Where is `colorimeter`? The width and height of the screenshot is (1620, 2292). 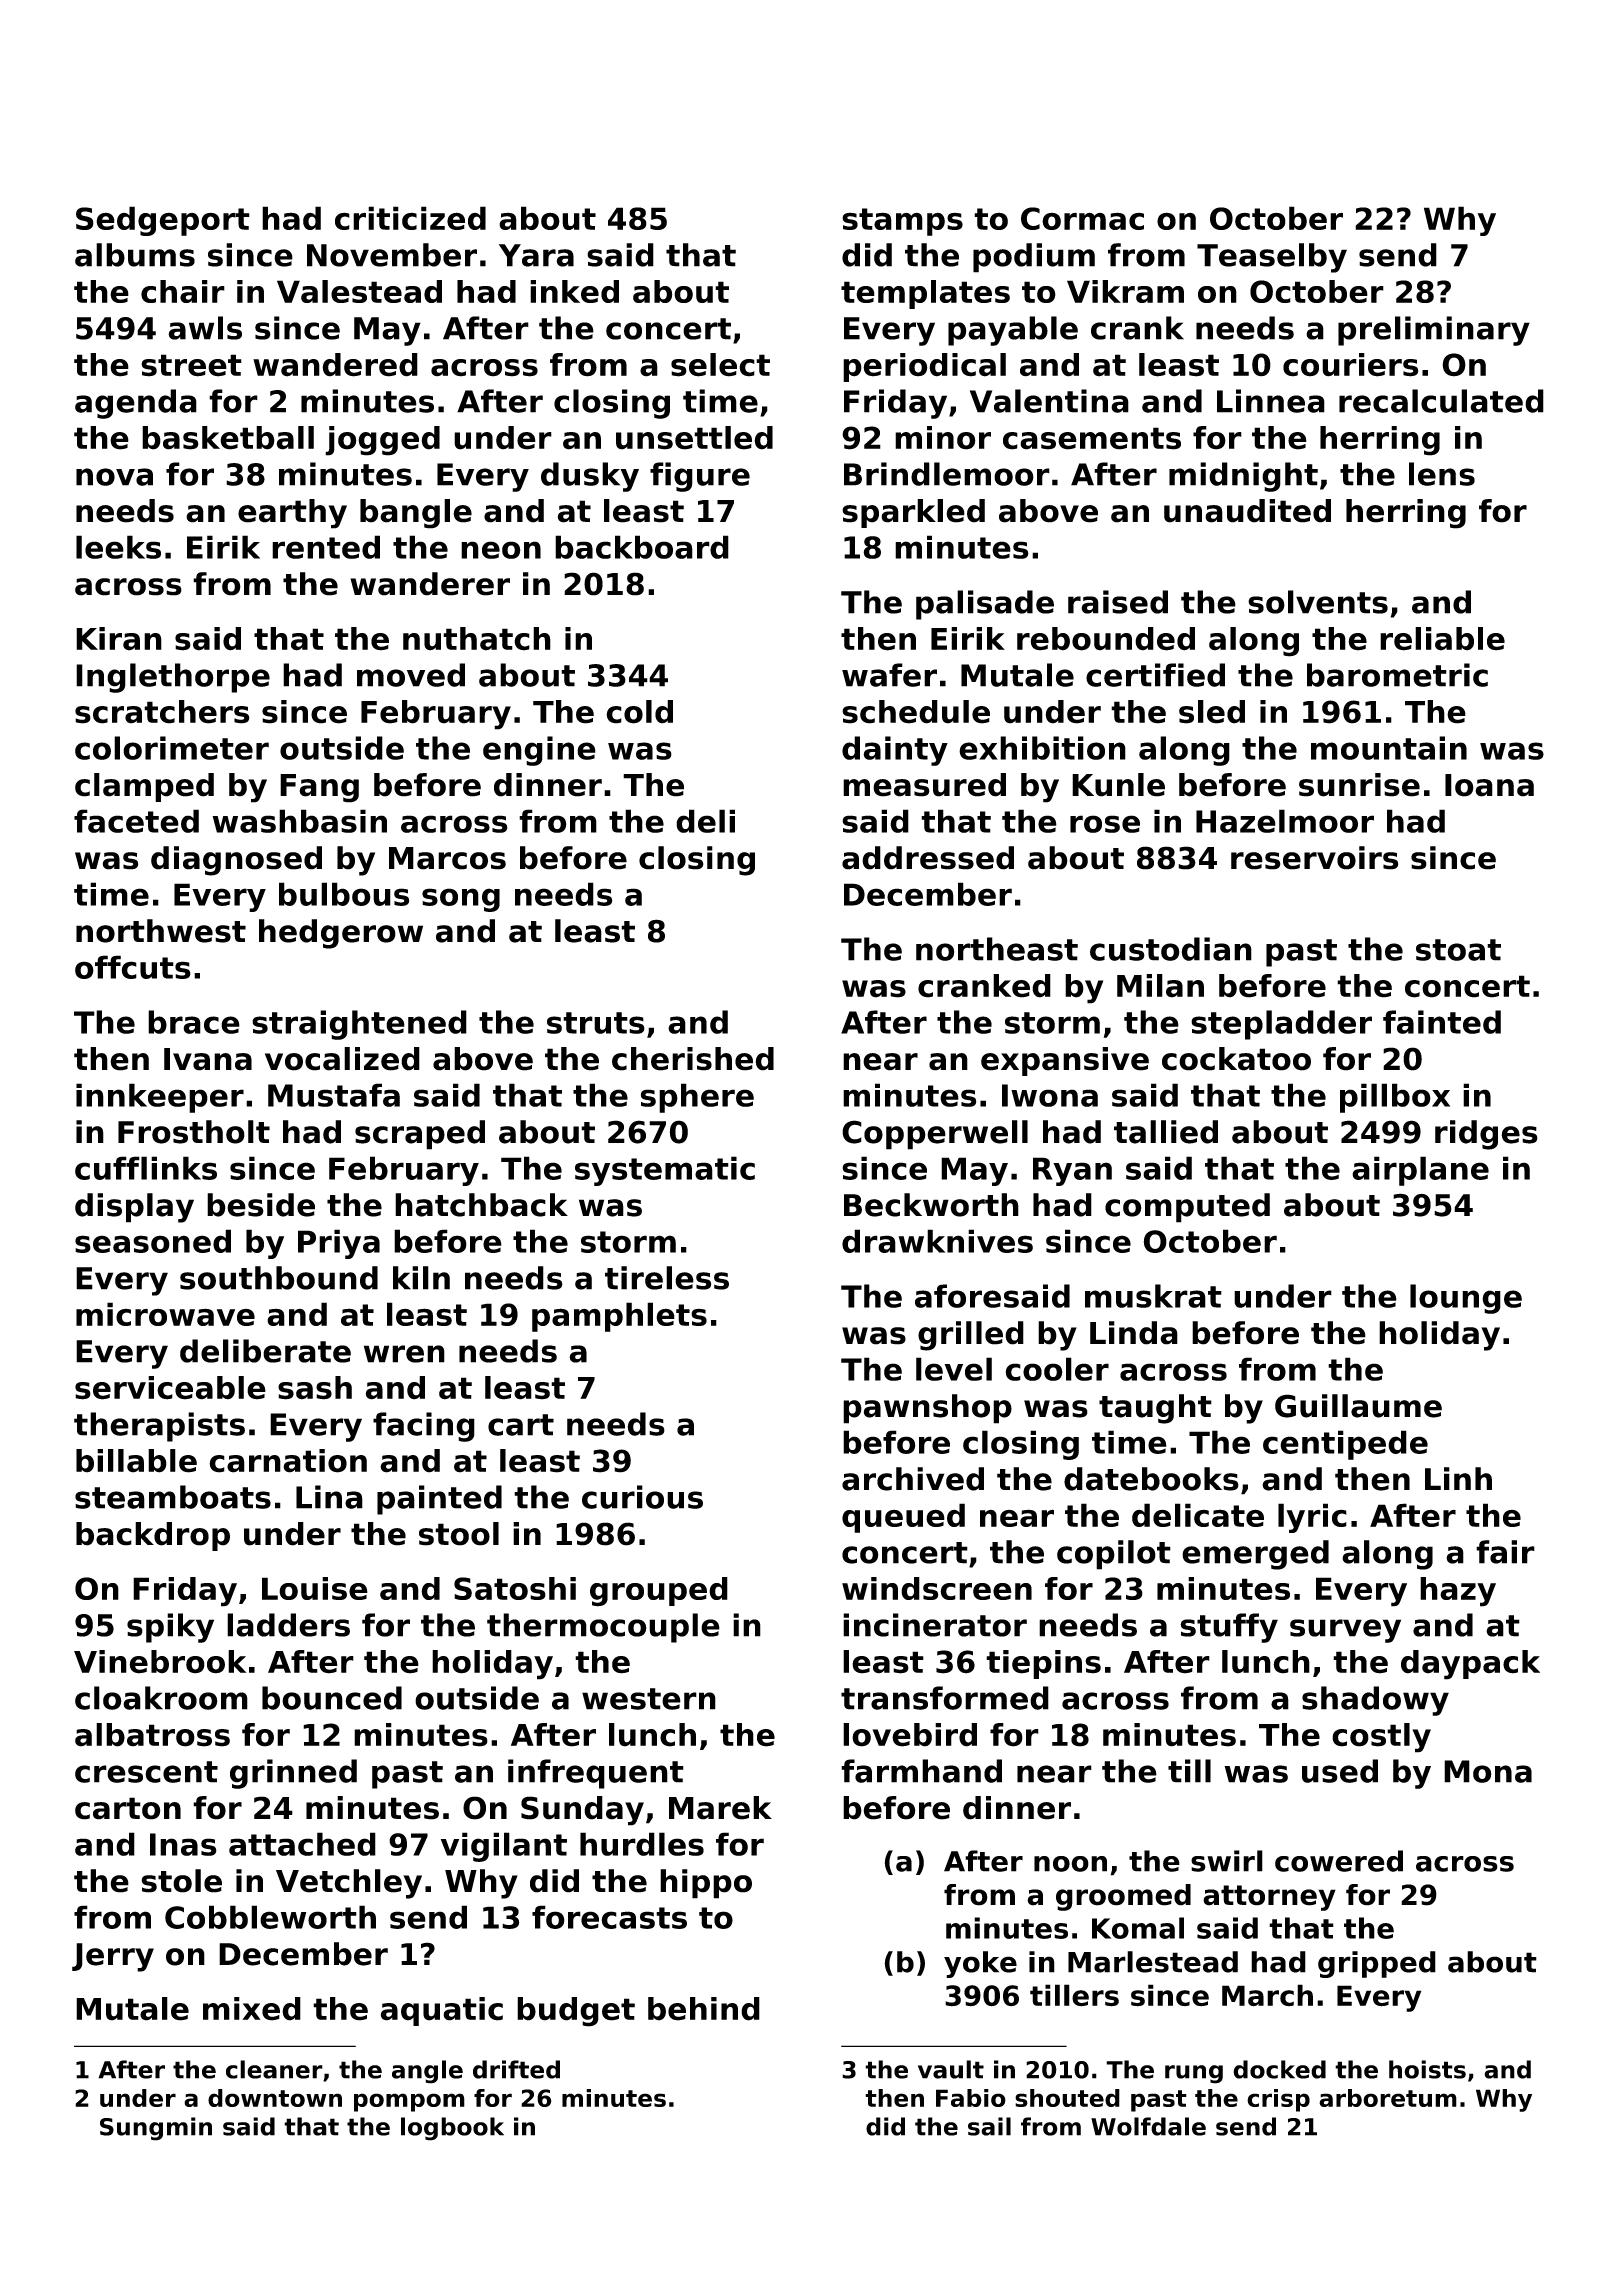 colorimeter is located at coordinates (172, 748).
